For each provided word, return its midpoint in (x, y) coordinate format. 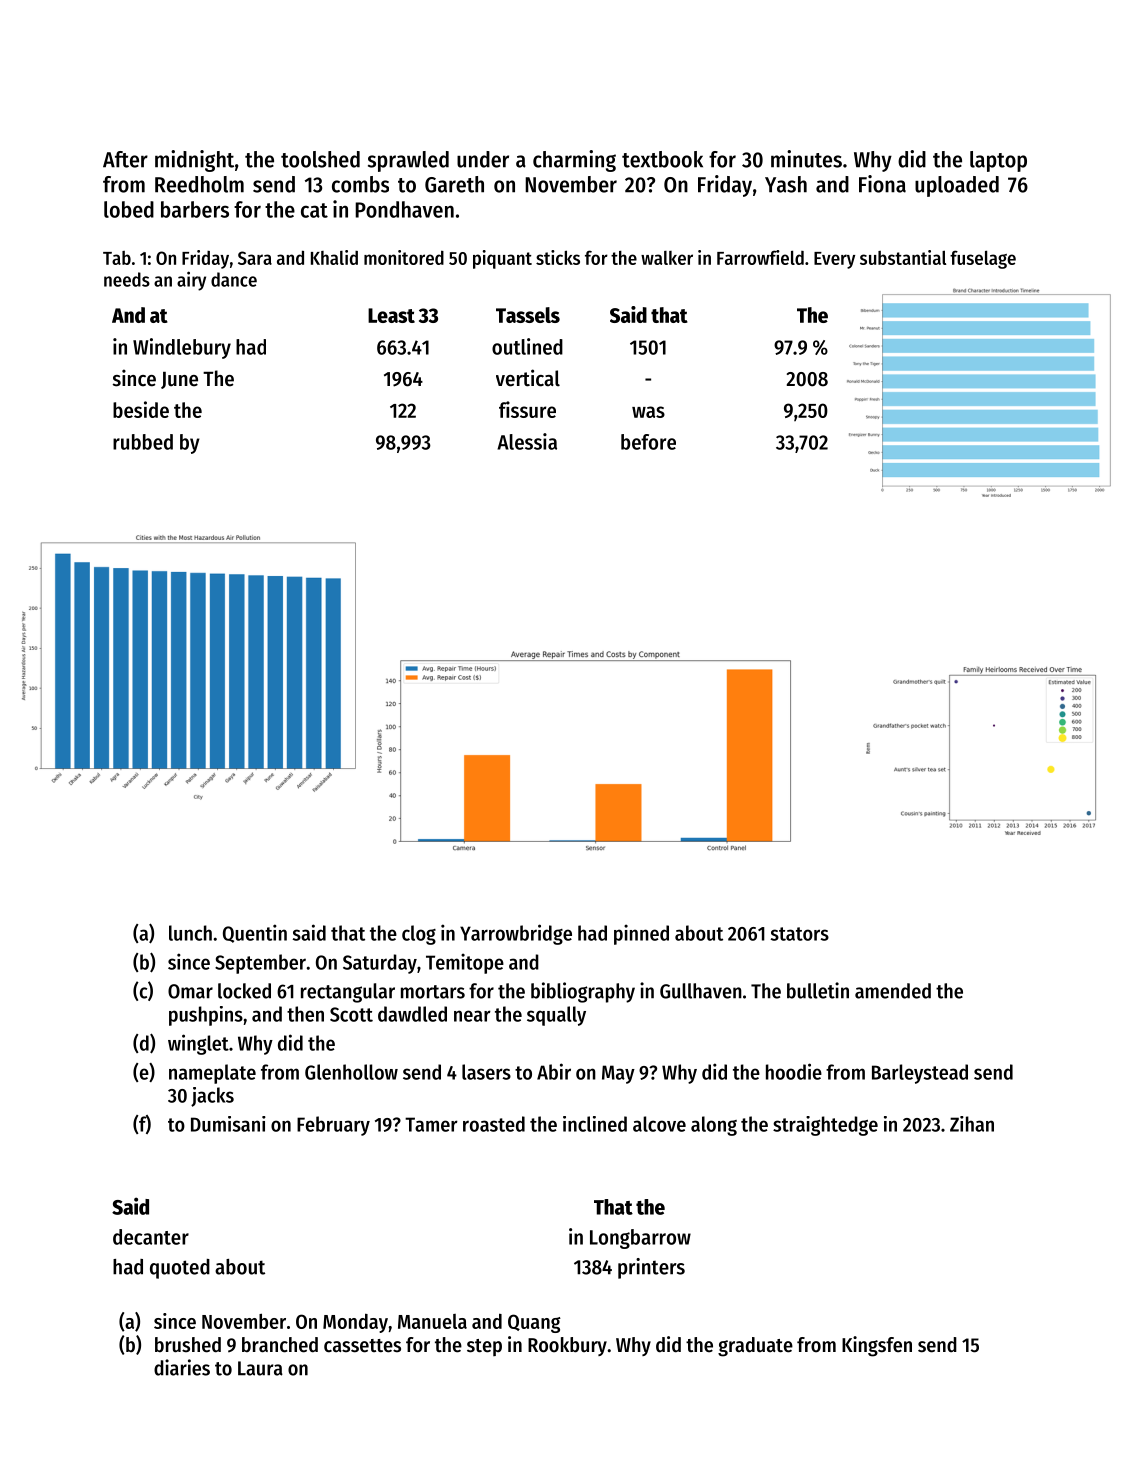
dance (234, 279)
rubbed (143, 442)
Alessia (527, 441)
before (648, 442)
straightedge (825, 1126)
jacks (212, 1097)
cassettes (362, 1346)
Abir (554, 1071)
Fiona (882, 184)
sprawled (408, 161)
